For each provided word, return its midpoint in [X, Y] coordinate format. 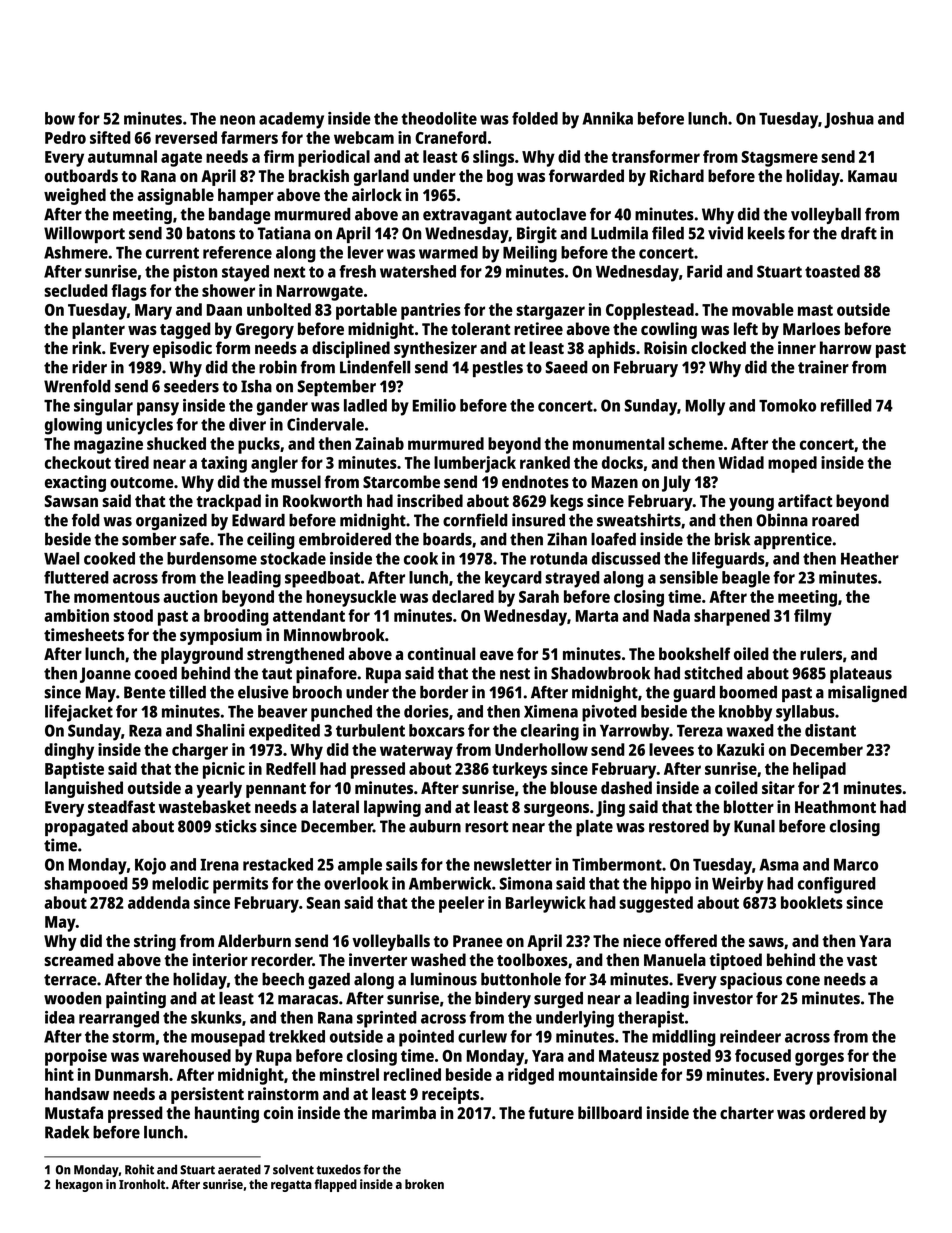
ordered [837, 1112]
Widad [741, 462]
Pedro [65, 137]
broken [424, 1184]
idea [60, 1017]
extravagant [467, 216]
